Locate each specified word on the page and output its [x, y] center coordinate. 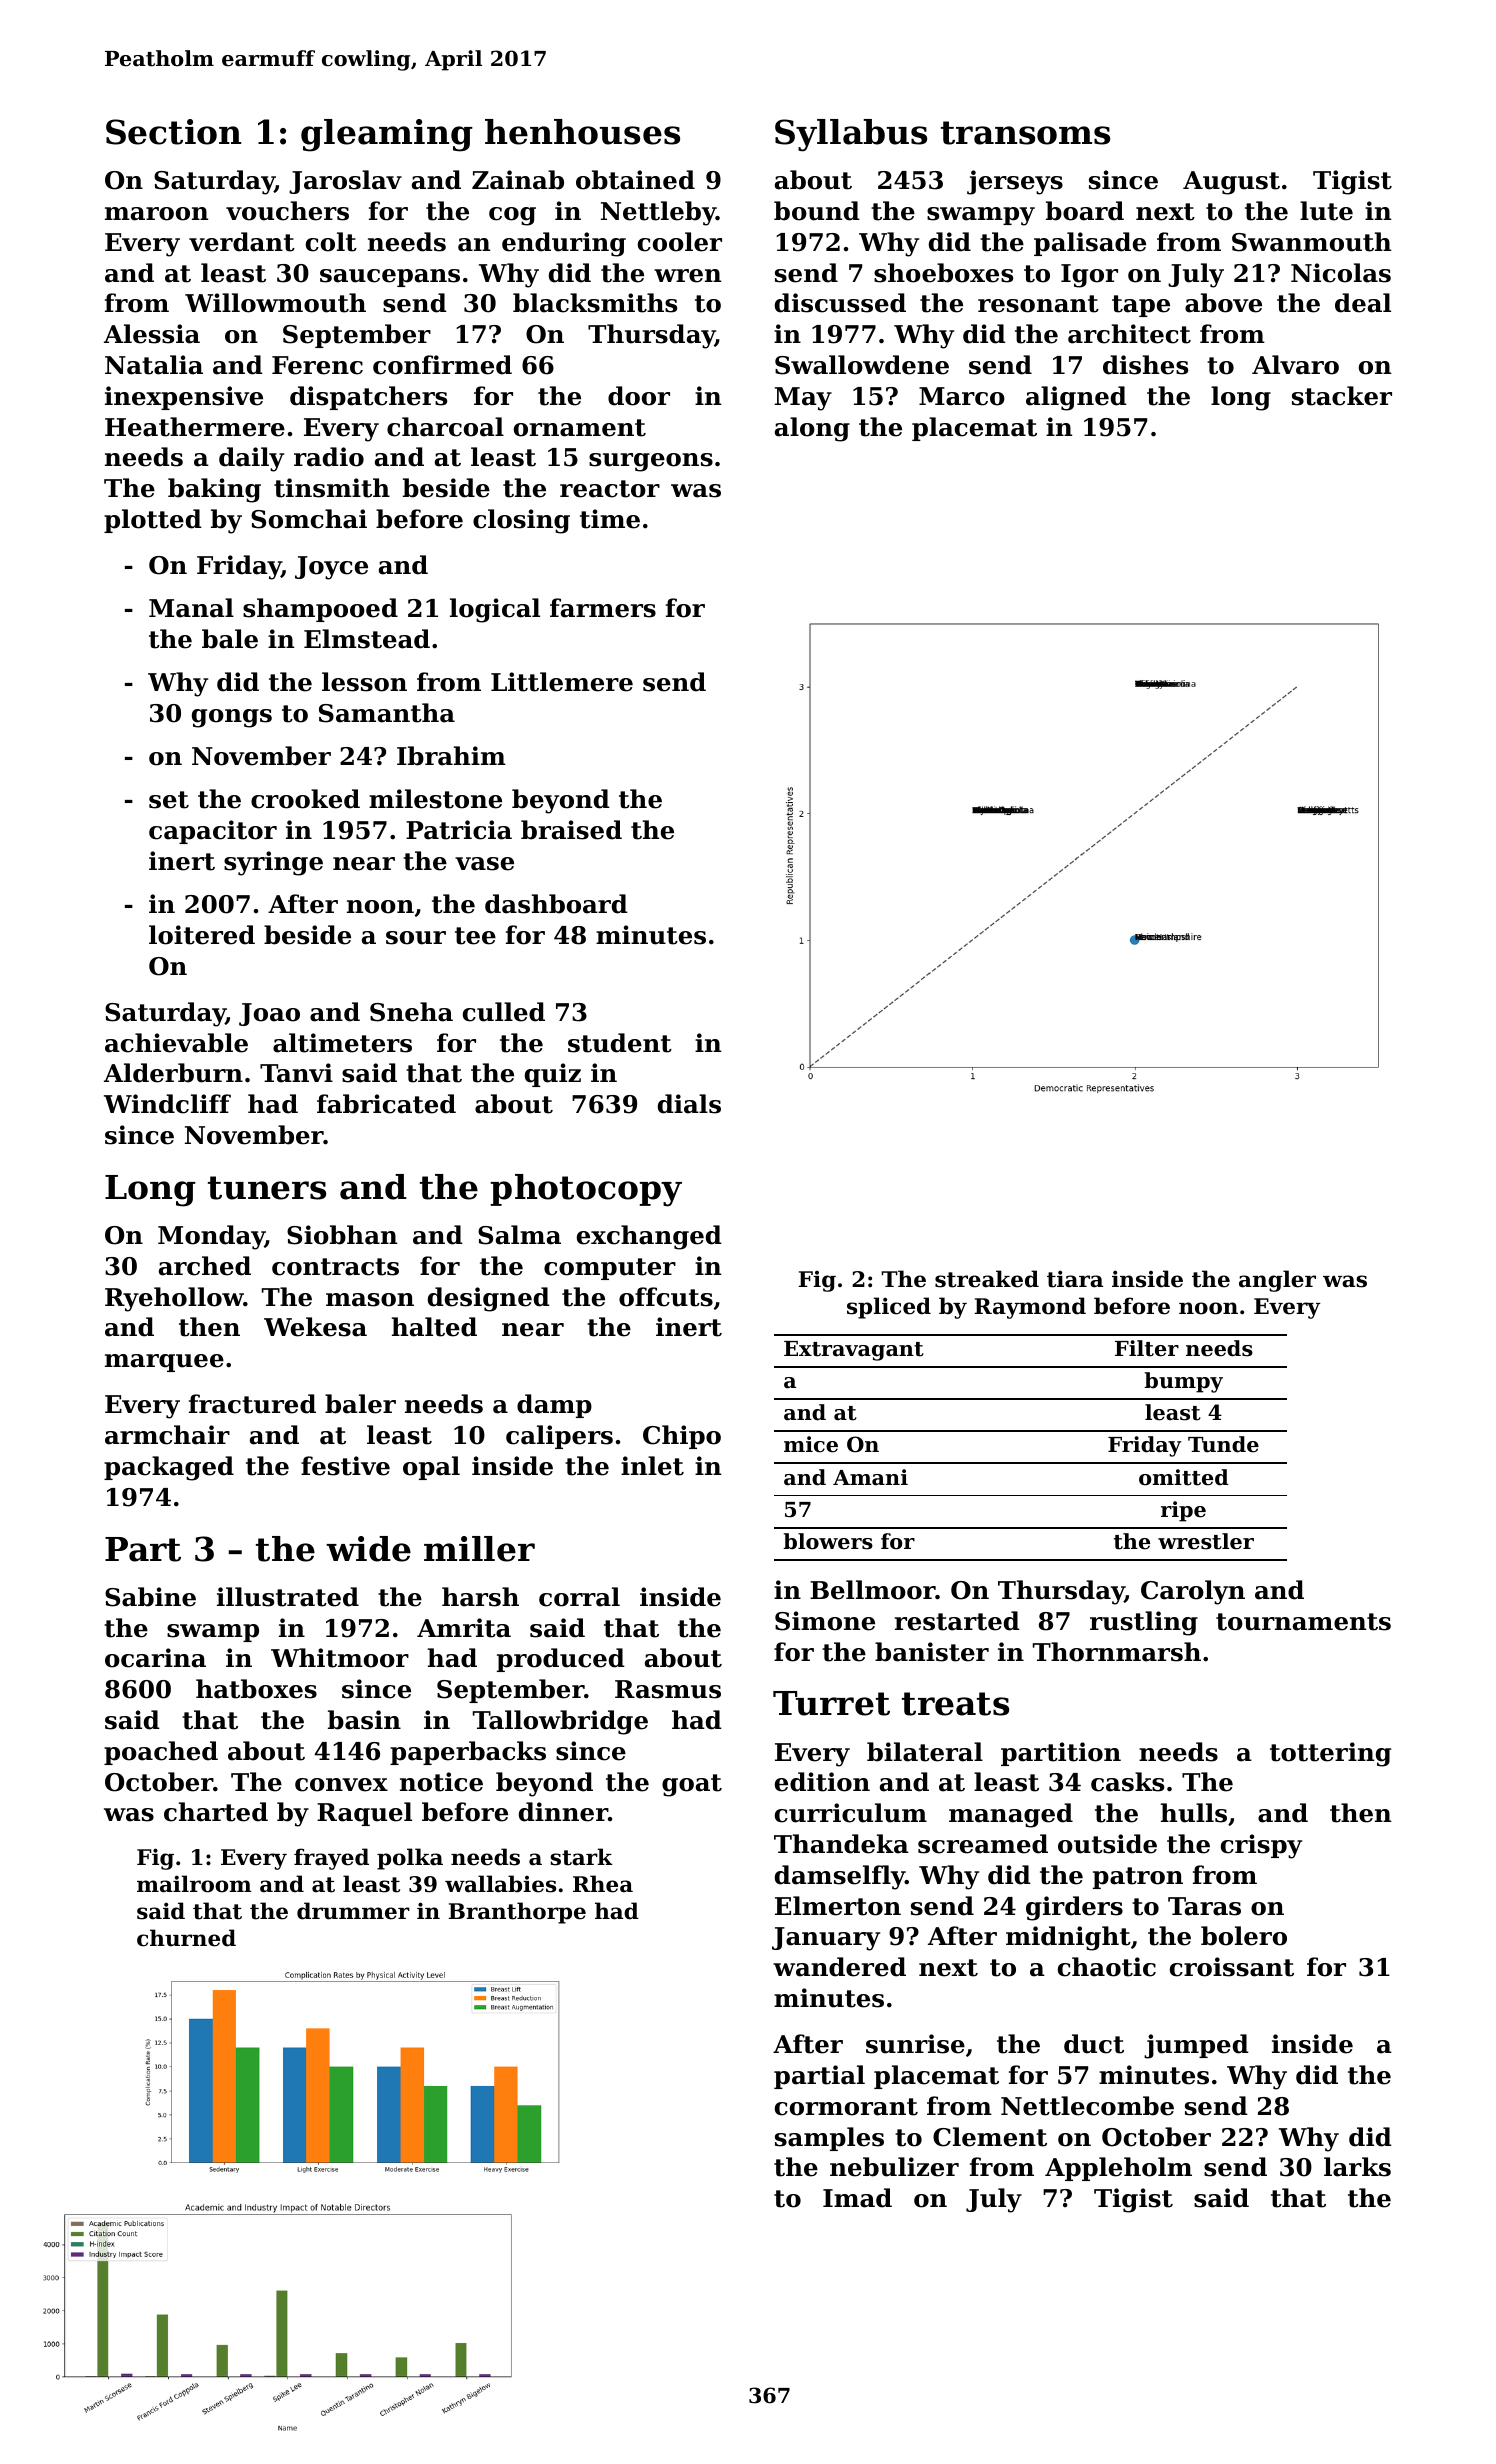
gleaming [387, 135]
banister [932, 1652]
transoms [1025, 133]
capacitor [213, 832]
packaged [169, 1468]
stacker [1342, 396]
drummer [353, 1911]
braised [571, 830]
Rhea [603, 1884]
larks [1357, 2167]
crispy [1261, 1846]
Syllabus [851, 135]
